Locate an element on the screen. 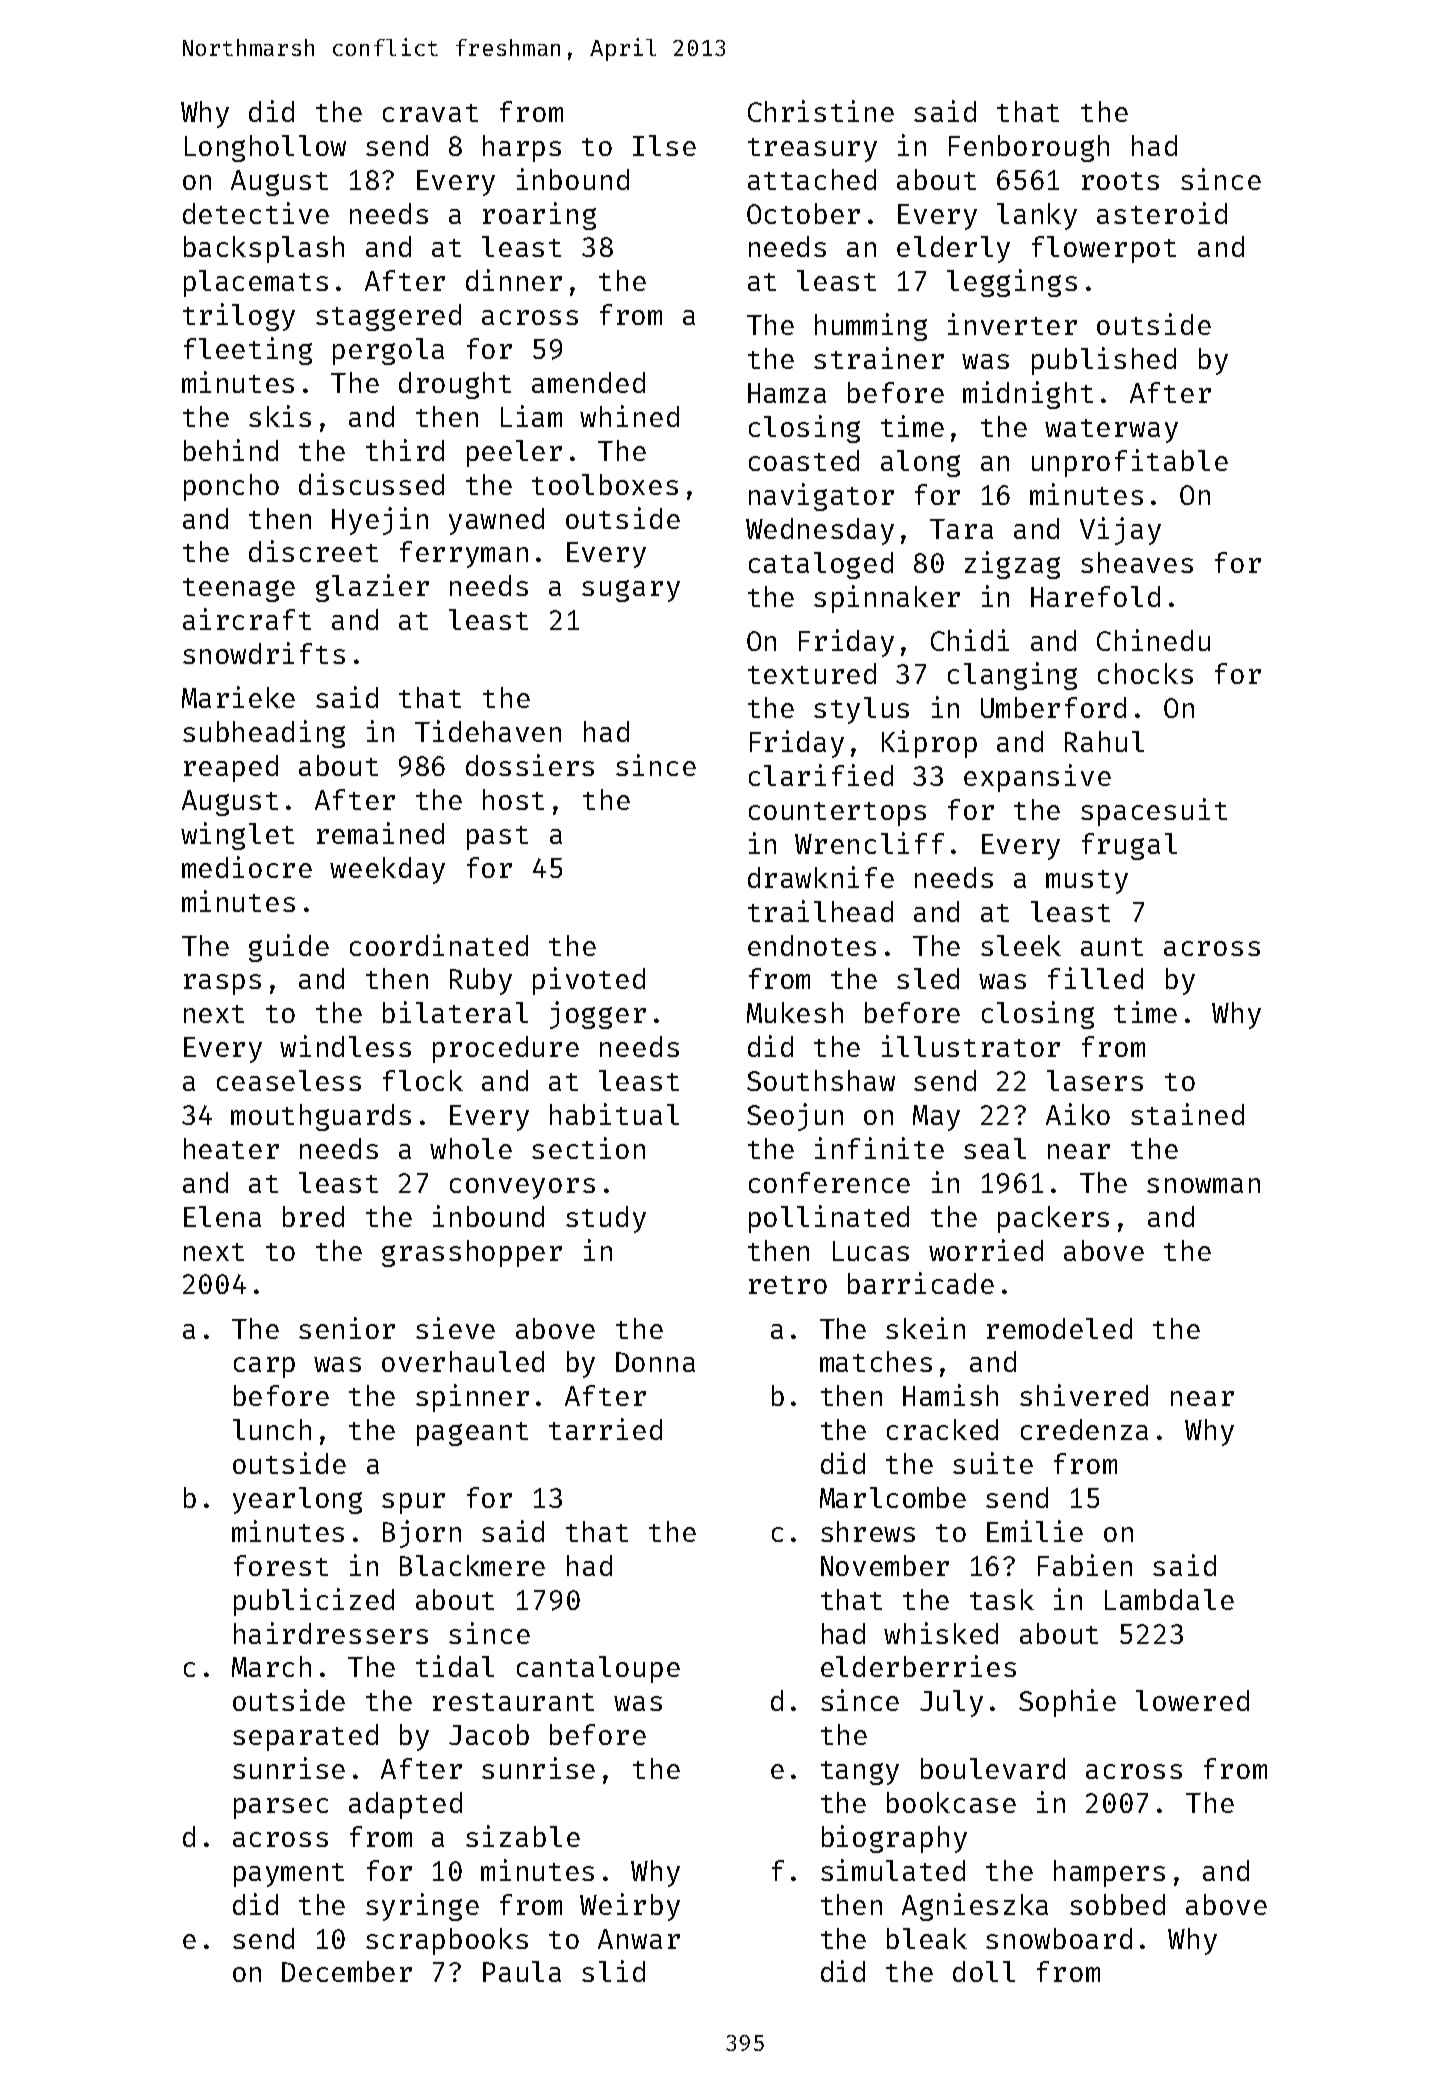  coasted is located at coordinates (804, 460).
